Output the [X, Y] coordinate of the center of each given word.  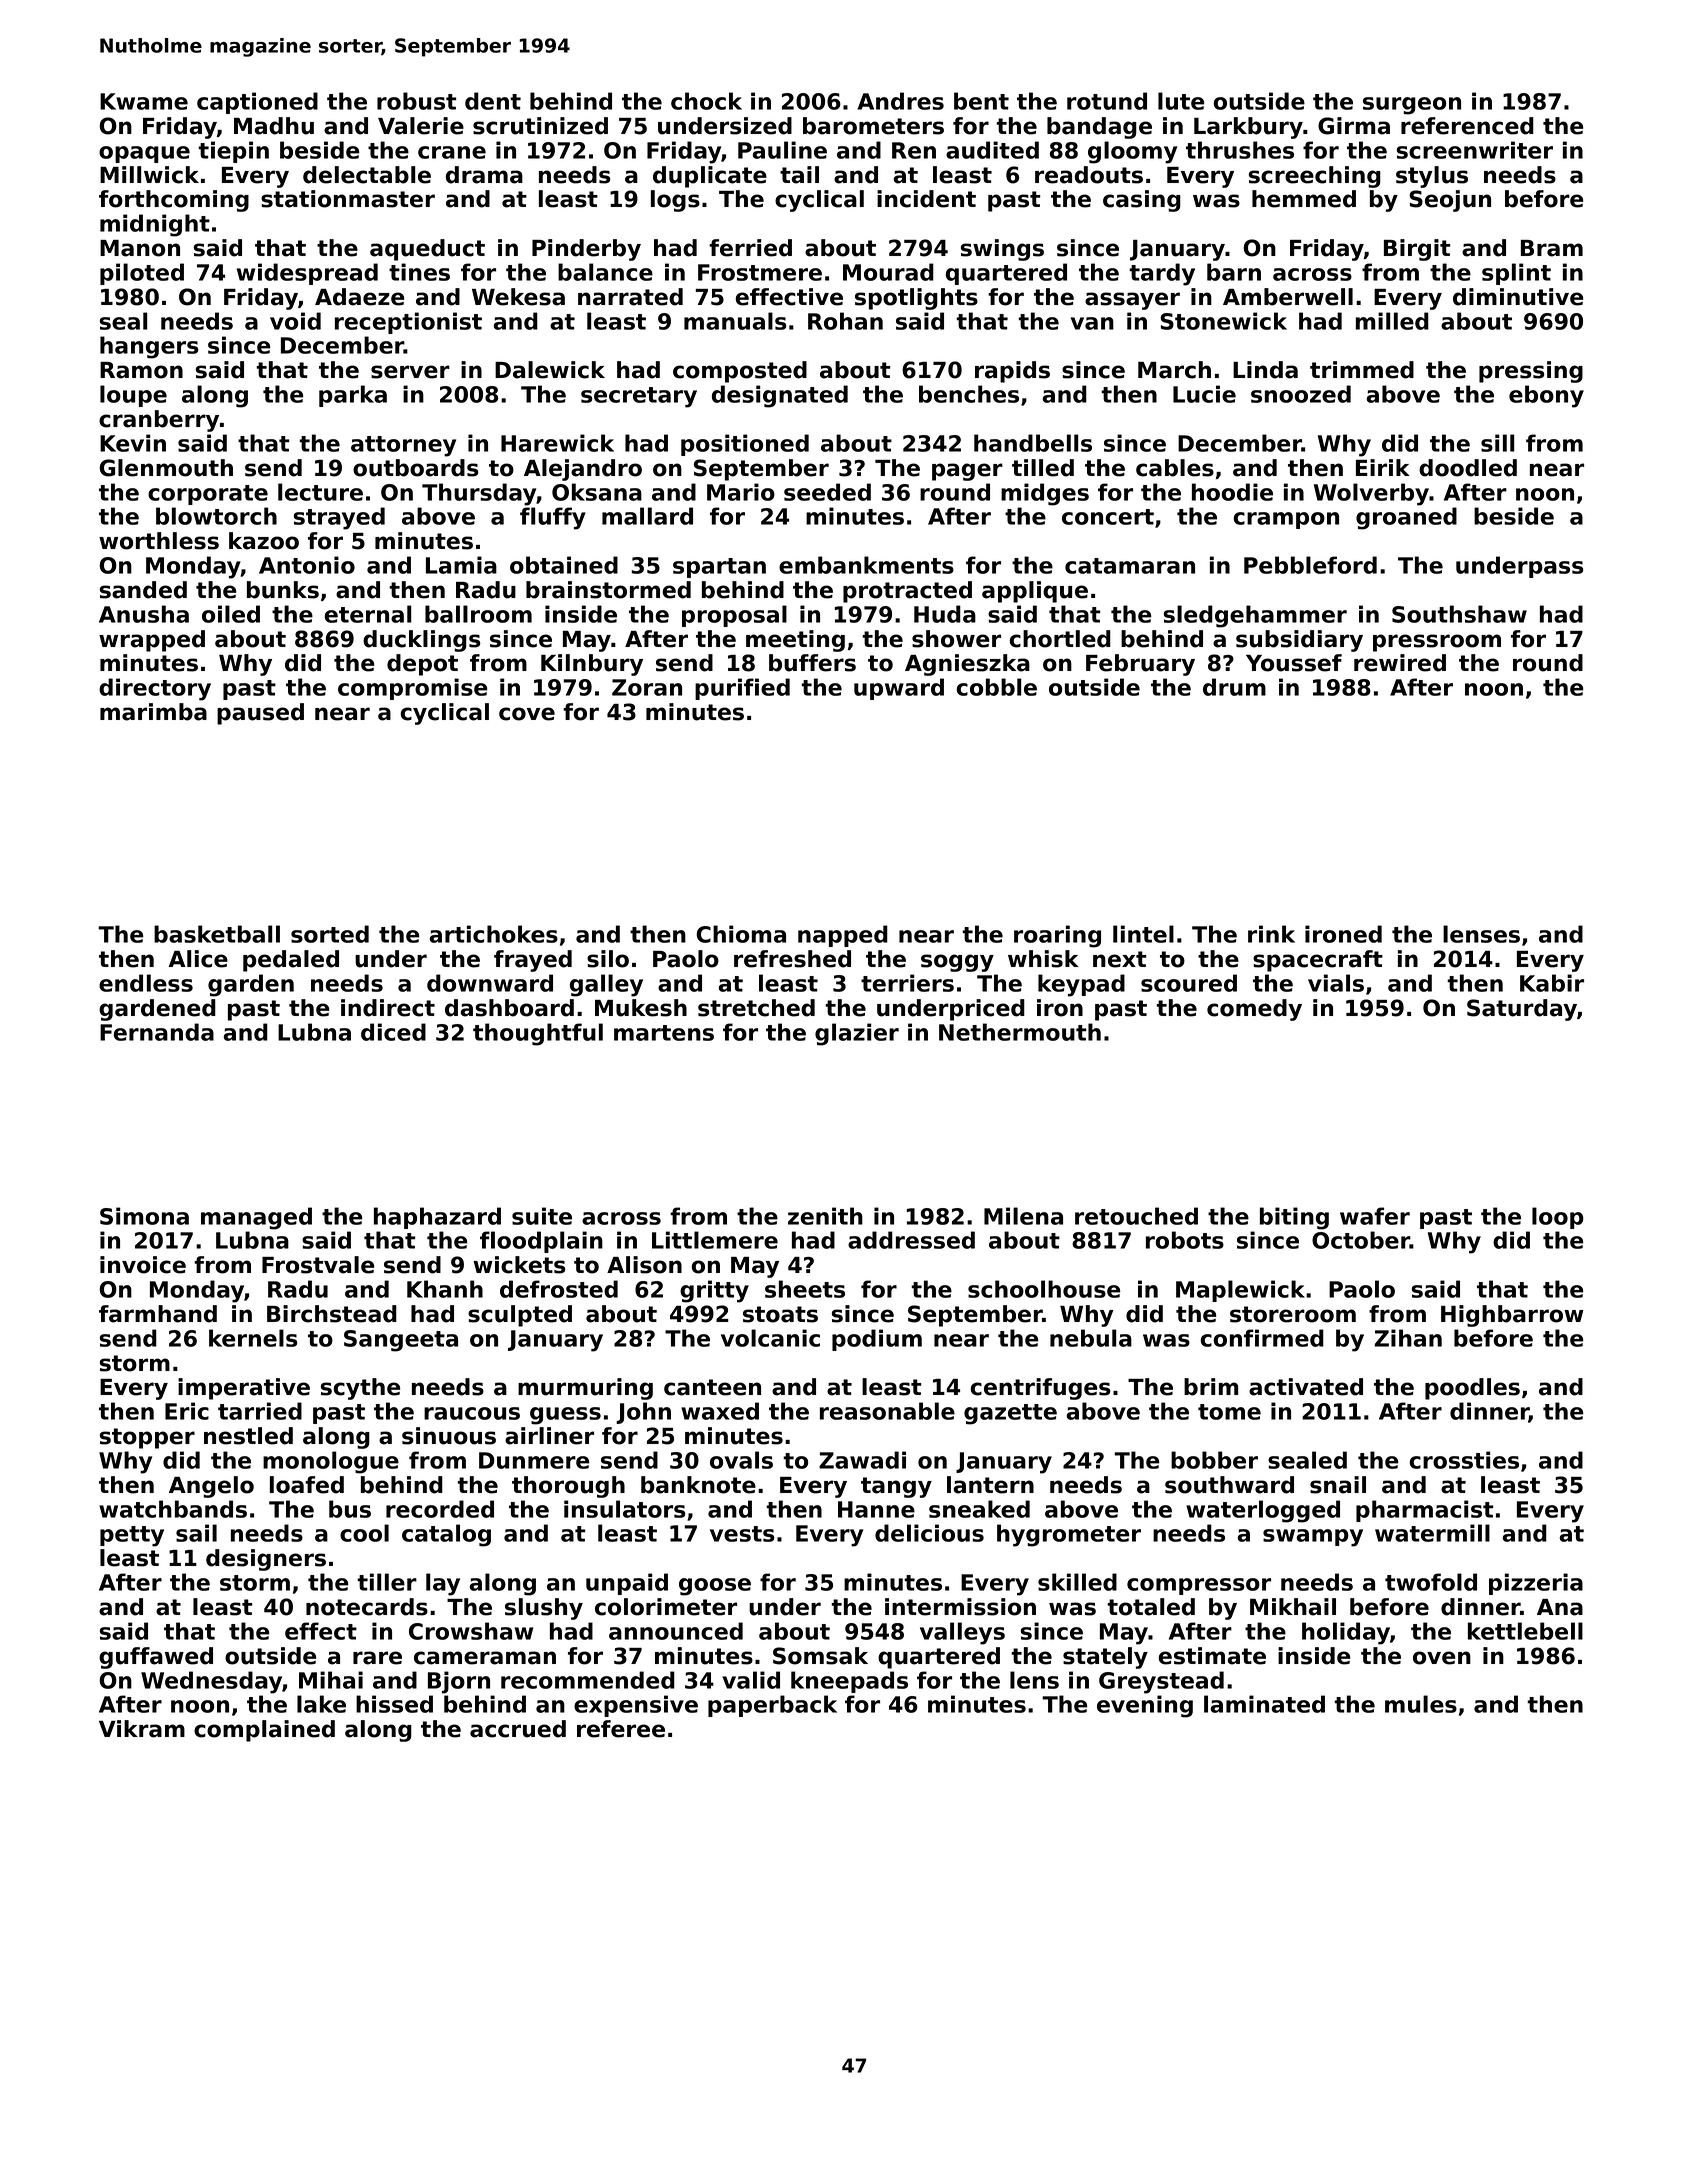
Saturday [1522, 1010]
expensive [636, 1706]
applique [1035, 592]
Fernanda [157, 1032]
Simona [144, 1216]
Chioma [741, 934]
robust [417, 101]
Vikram [142, 1729]
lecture [320, 492]
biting [1294, 1218]
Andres [900, 101]
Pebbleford [1310, 565]
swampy [1313, 1538]
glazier [857, 1034]
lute [1181, 101]
